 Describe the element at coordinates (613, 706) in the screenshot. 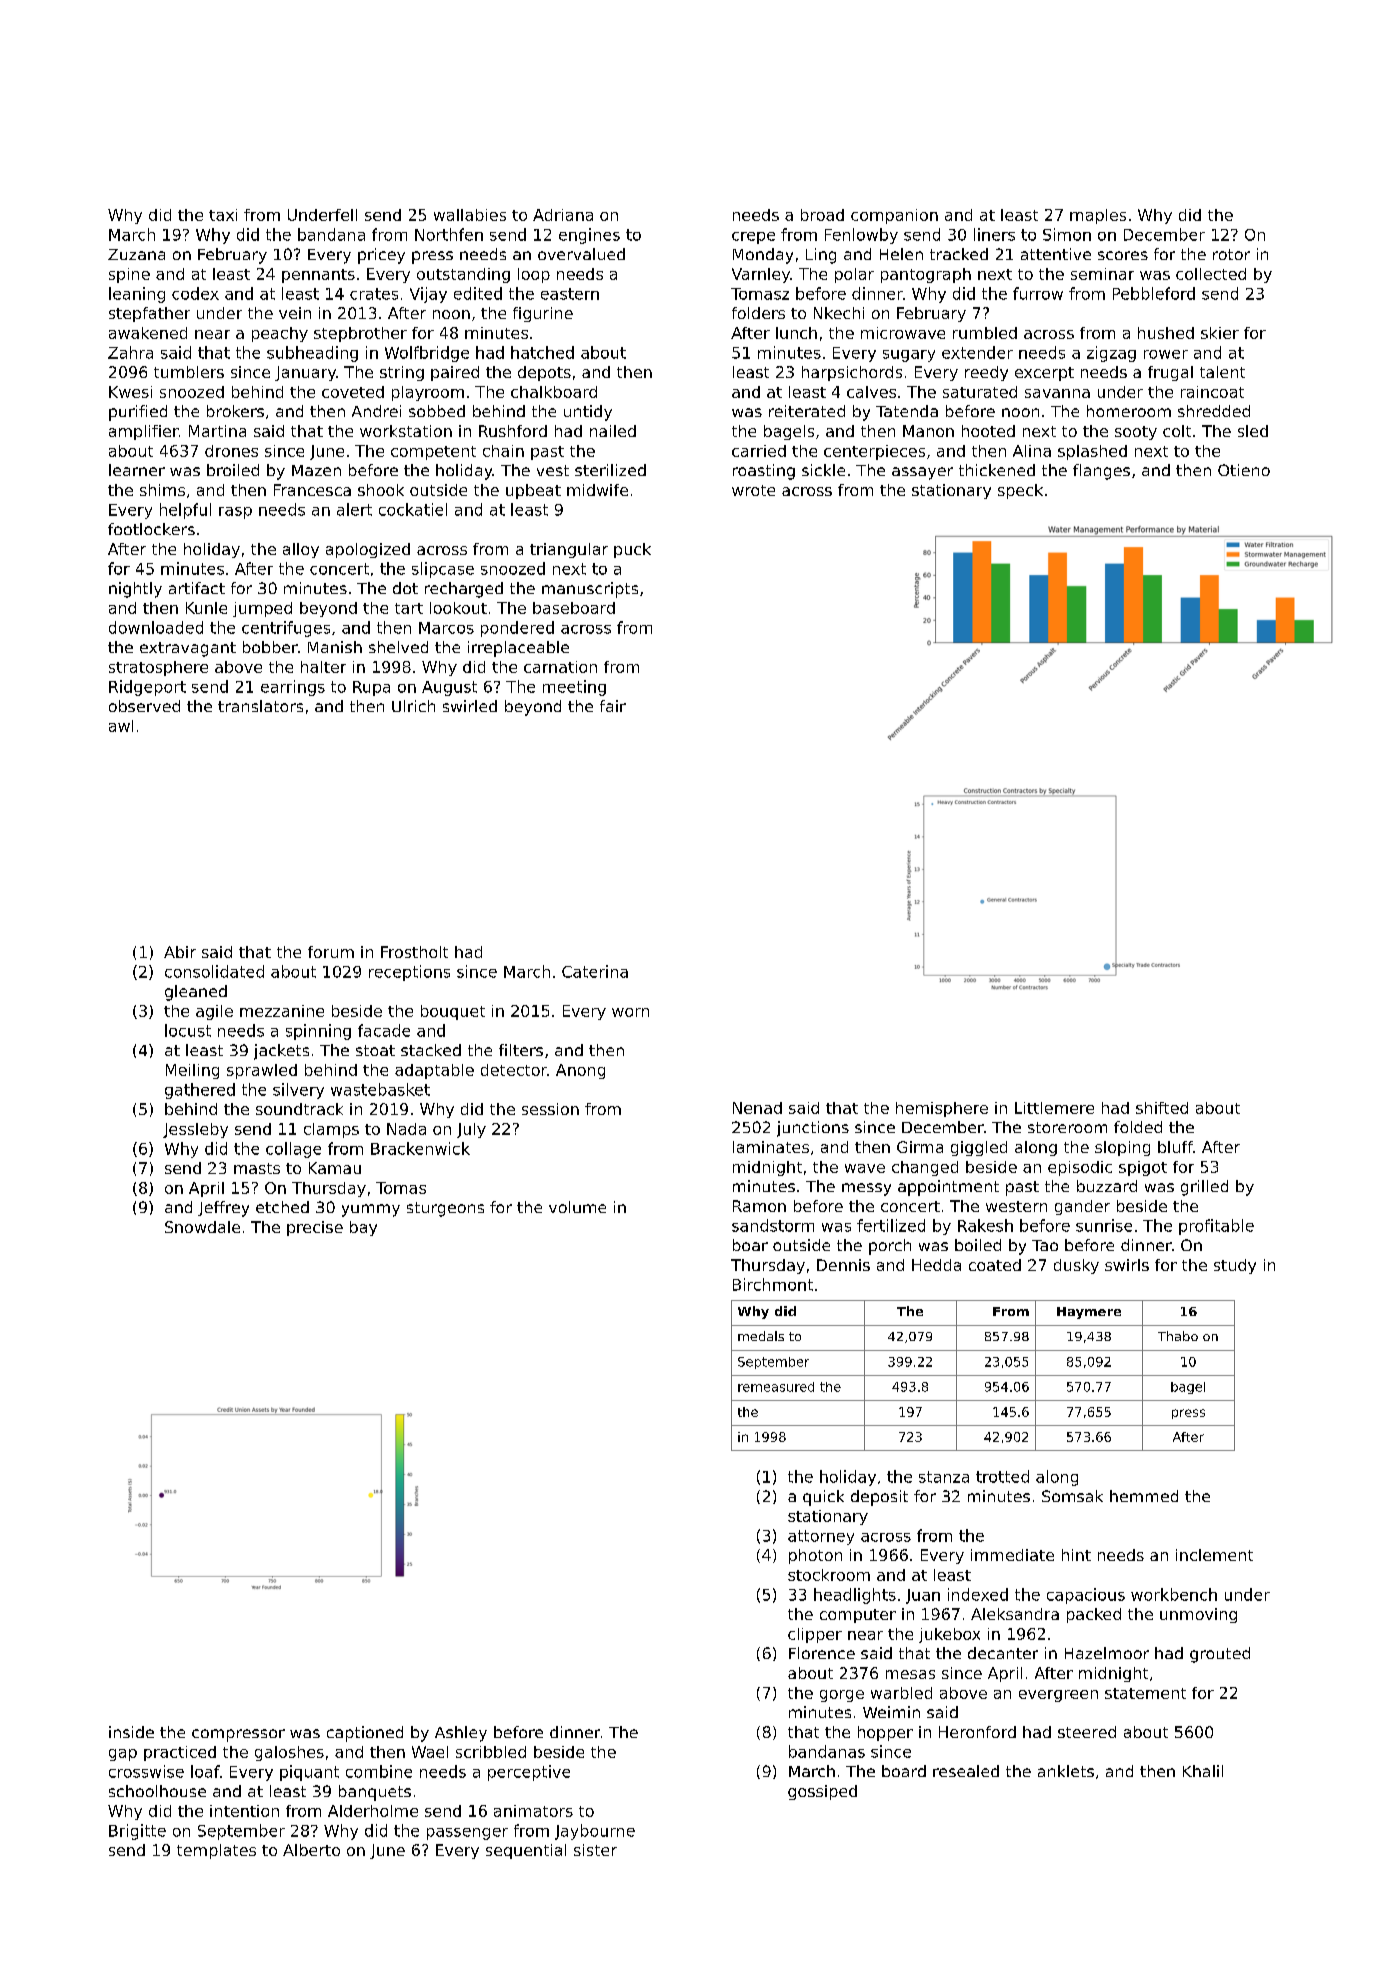

I see `fair` at that location.
